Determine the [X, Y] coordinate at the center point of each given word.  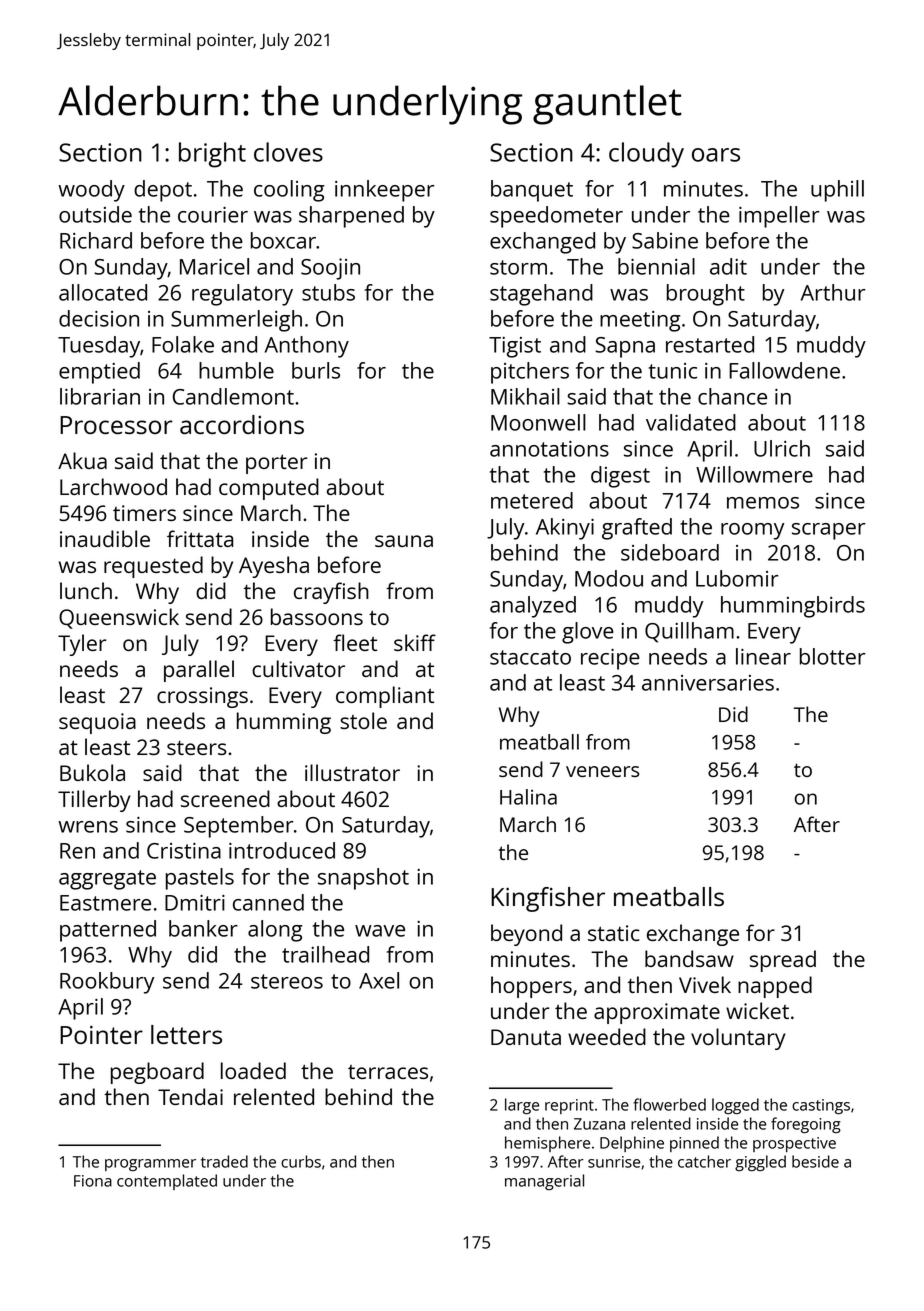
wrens [88, 827]
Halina [528, 797]
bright [212, 155]
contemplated [167, 1182]
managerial [544, 1182]
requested [153, 567]
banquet [532, 191]
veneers [602, 771]
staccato [530, 657]
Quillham [689, 632]
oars [716, 155]
